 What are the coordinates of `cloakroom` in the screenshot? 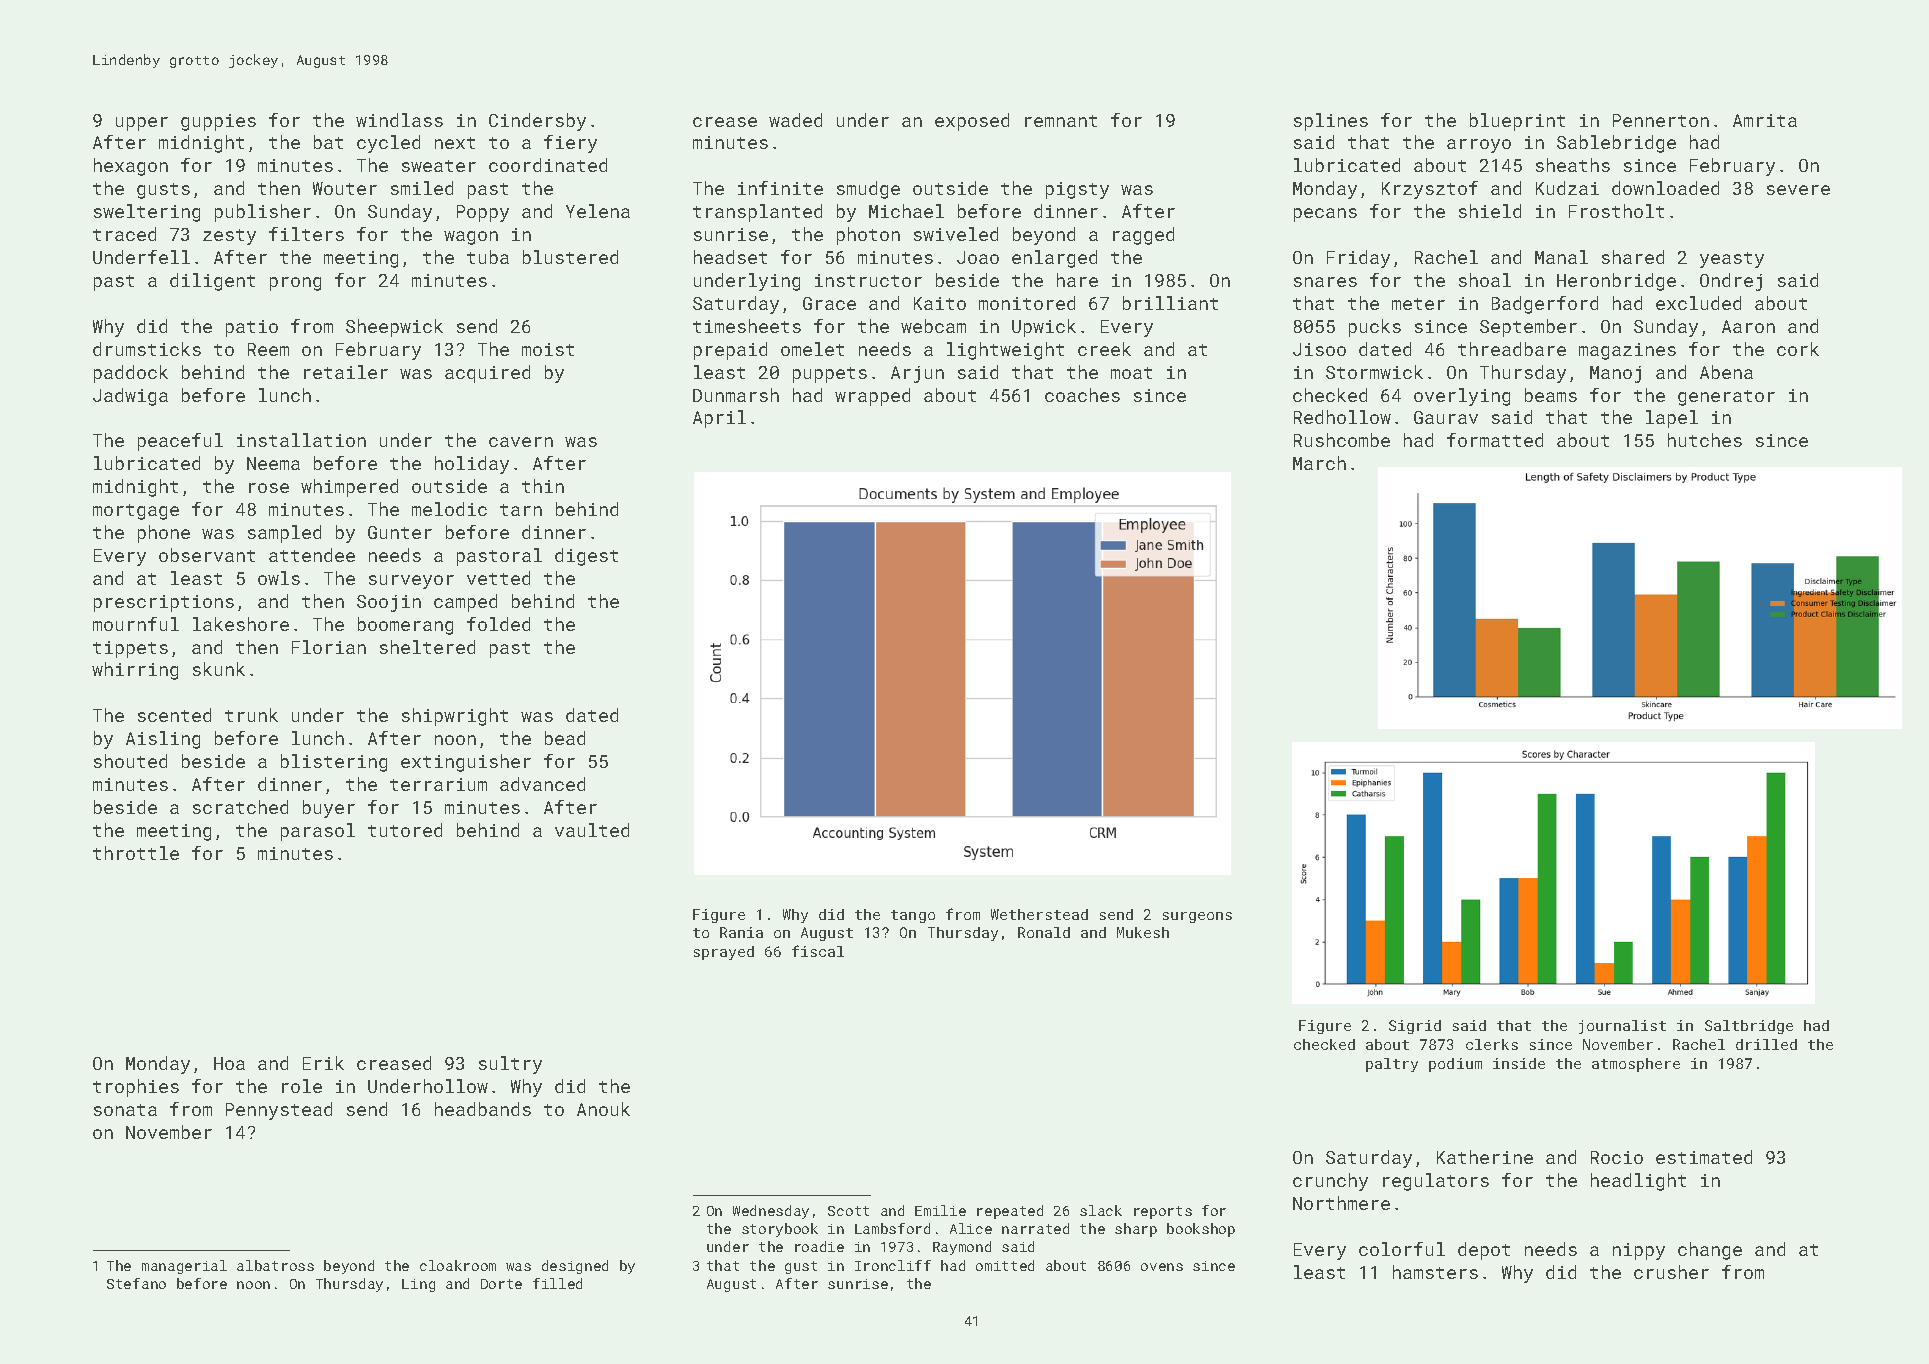 It's located at (458, 1265).
